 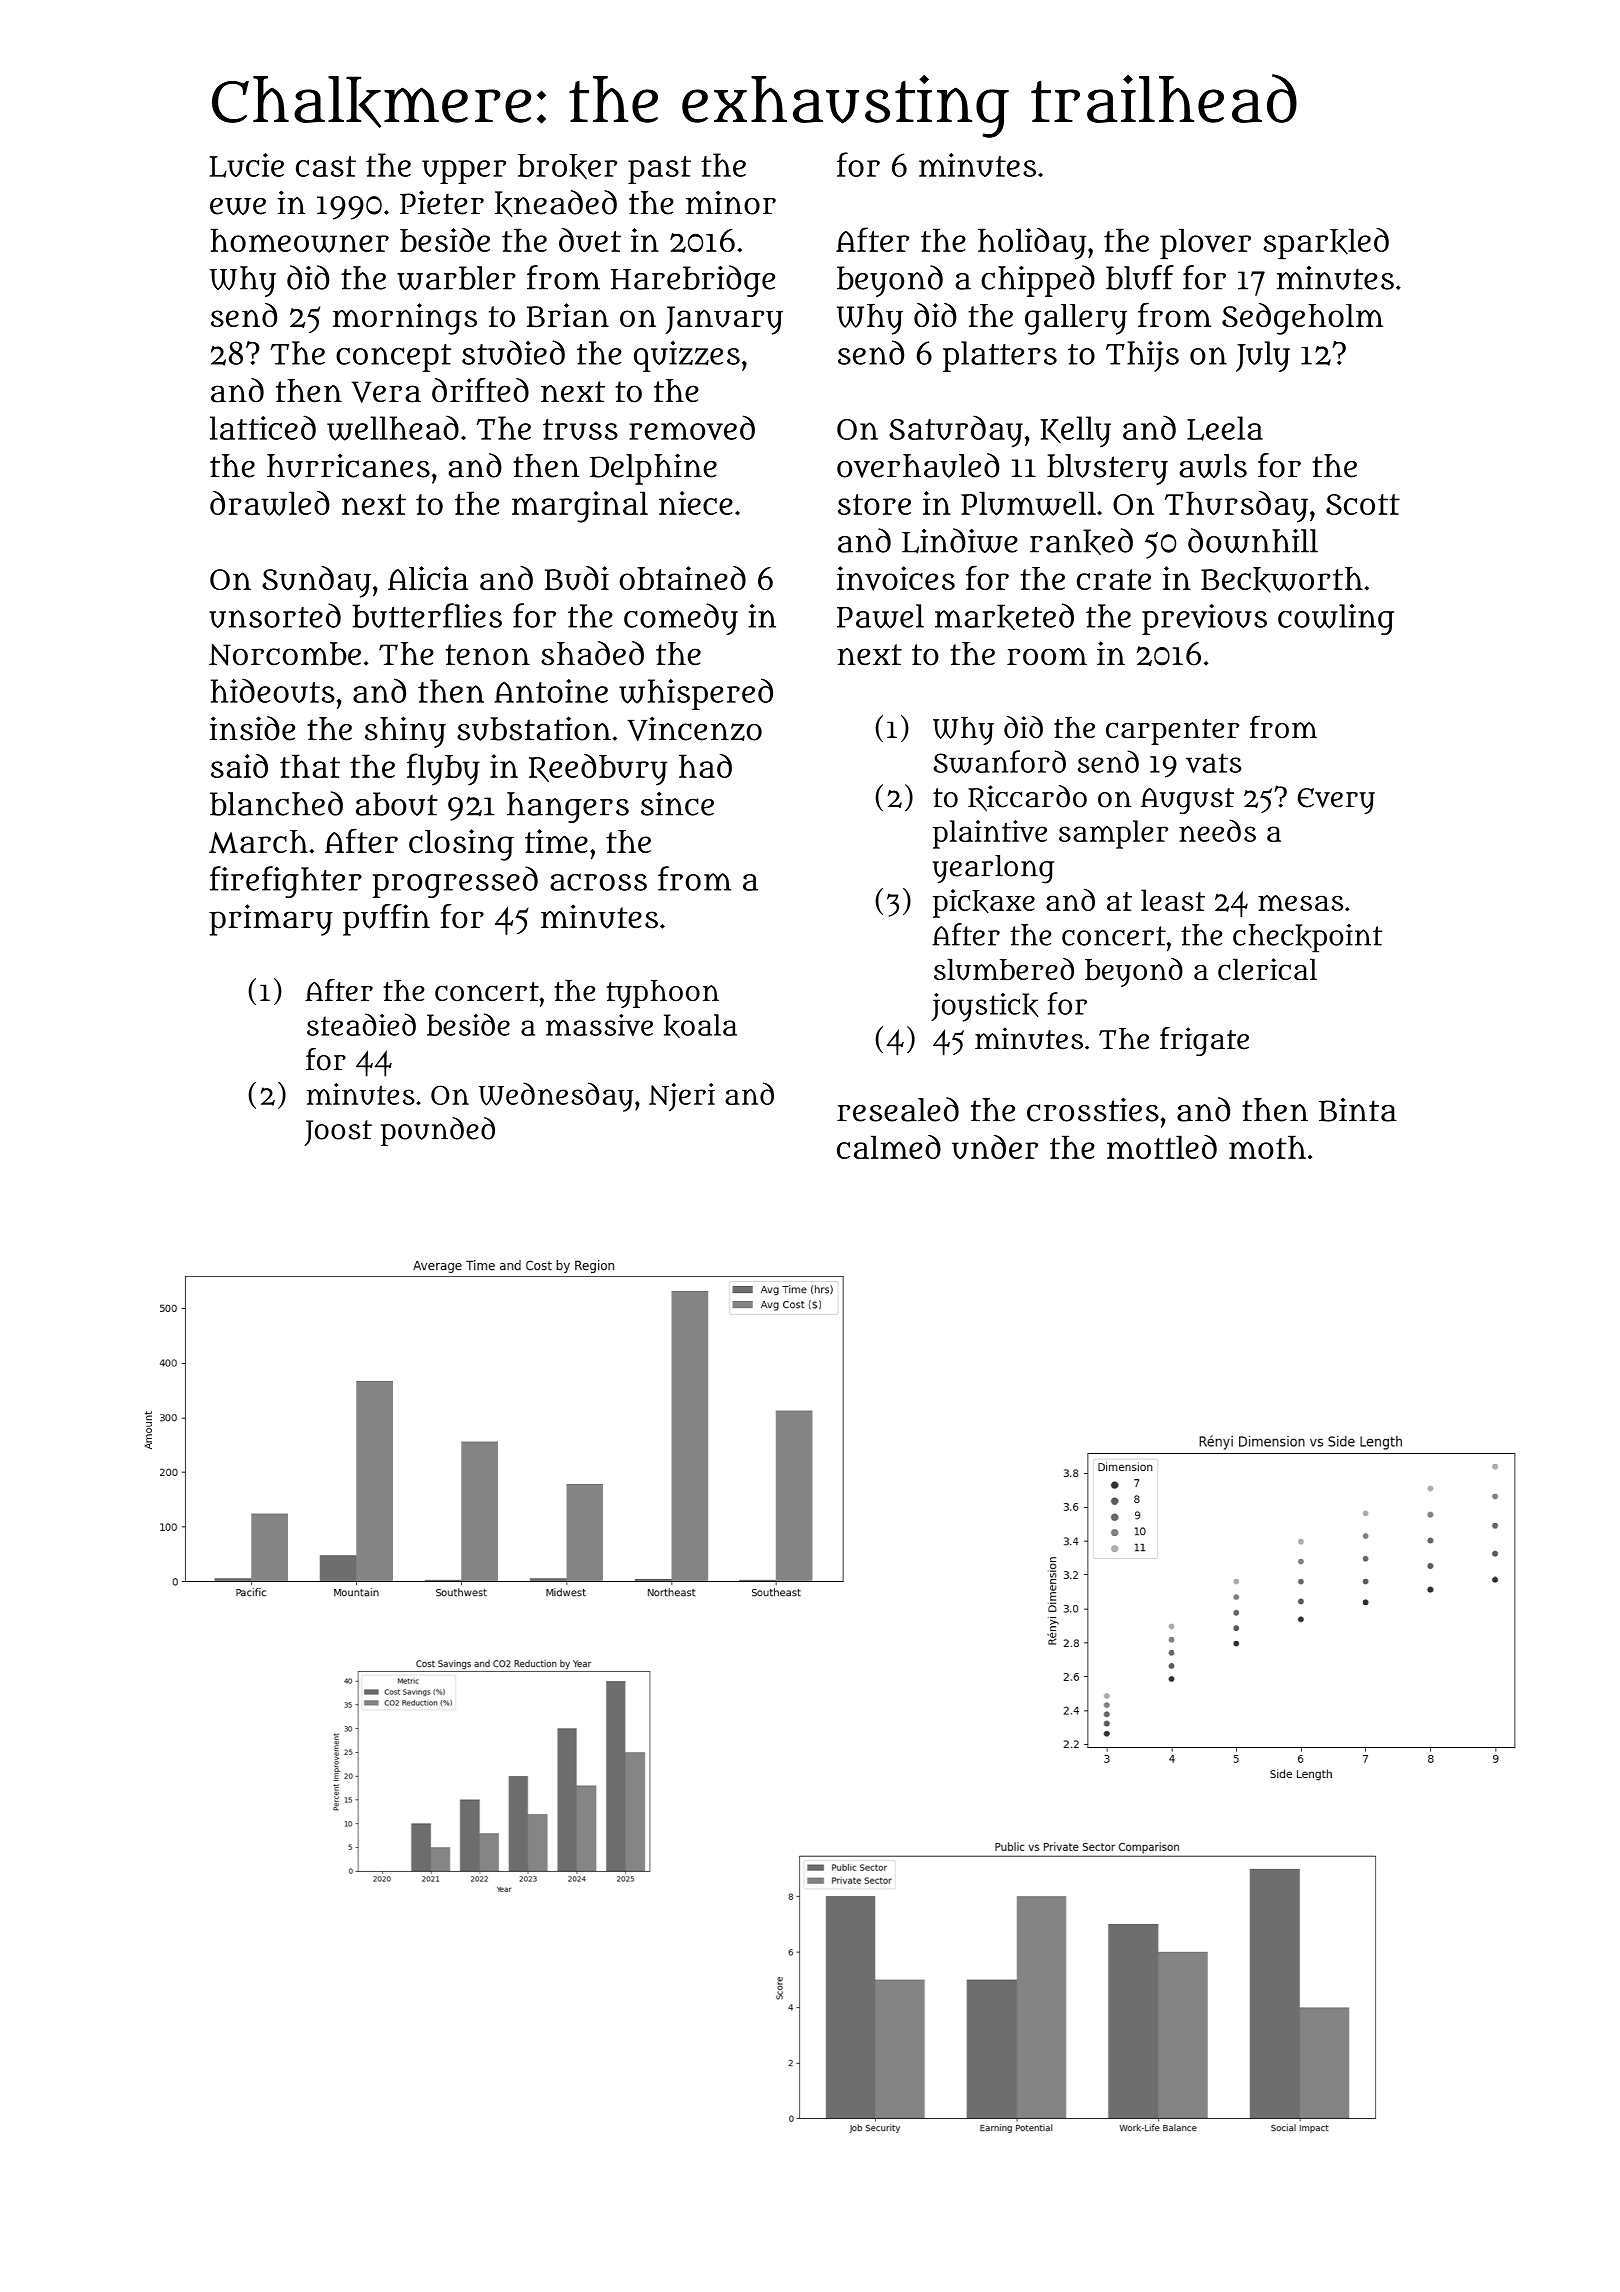 I want to click on unsorted, so click(x=275, y=615).
